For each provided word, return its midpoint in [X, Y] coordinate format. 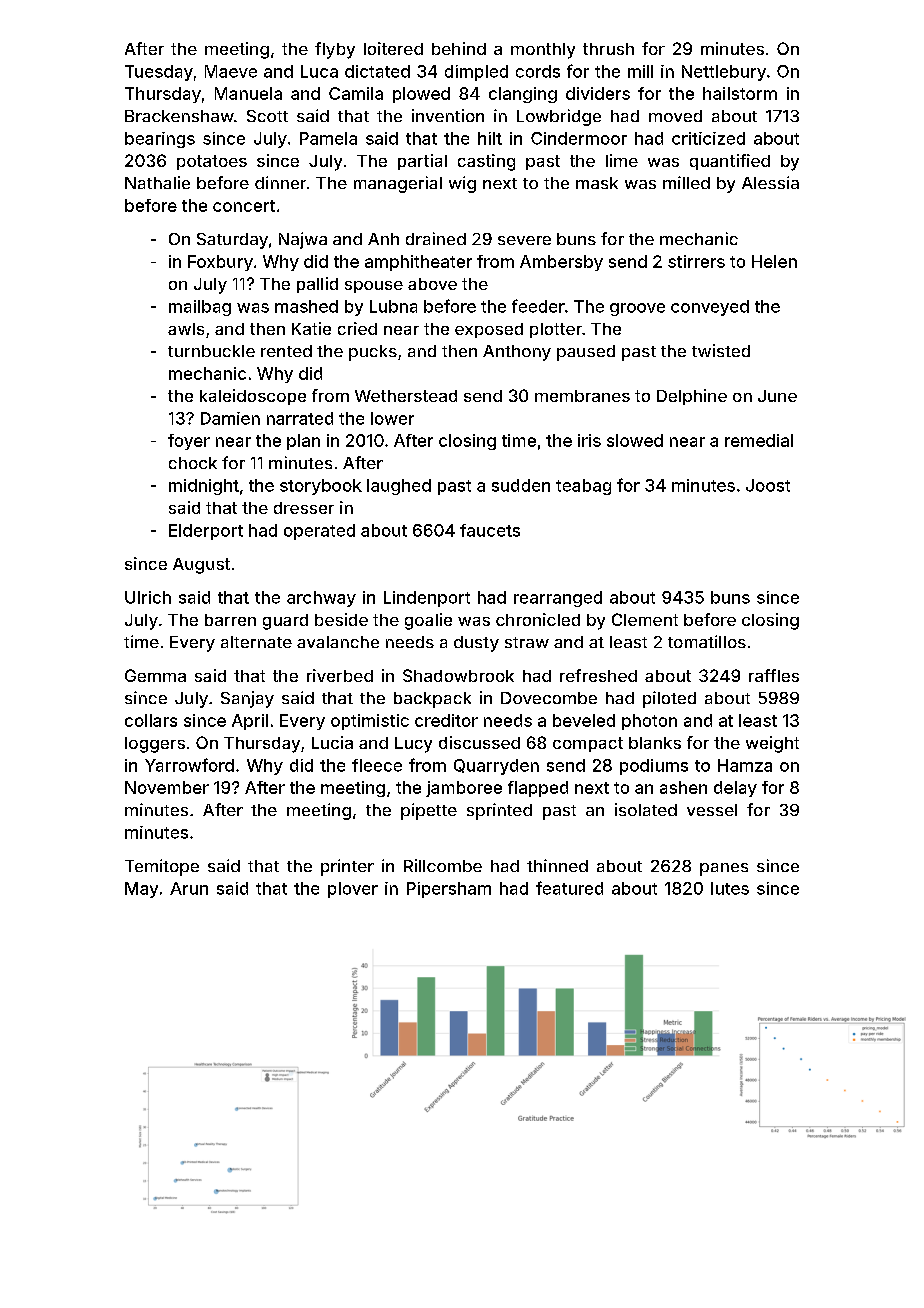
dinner [280, 182]
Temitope [162, 867]
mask [597, 183]
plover [353, 890]
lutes [730, 888]
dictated [377, 71]
